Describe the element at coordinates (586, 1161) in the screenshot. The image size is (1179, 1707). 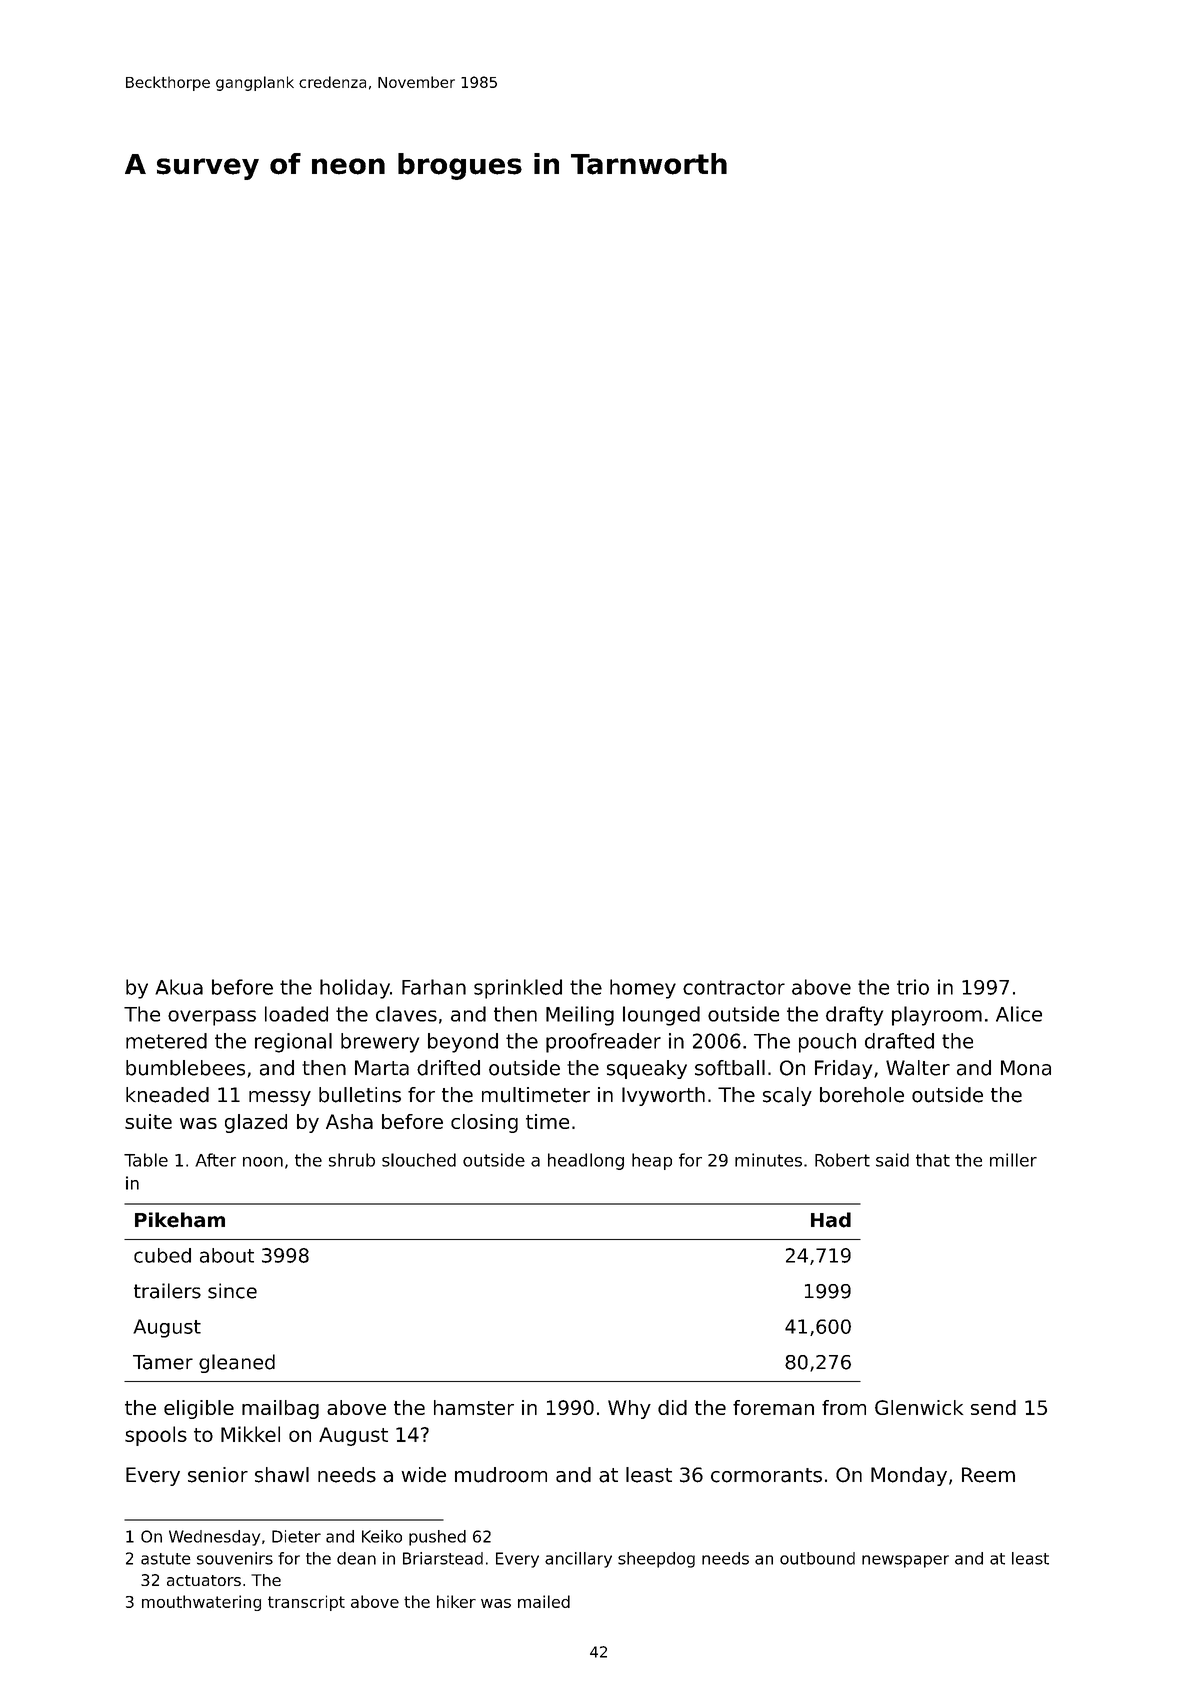
I see `headlong` at that location.
